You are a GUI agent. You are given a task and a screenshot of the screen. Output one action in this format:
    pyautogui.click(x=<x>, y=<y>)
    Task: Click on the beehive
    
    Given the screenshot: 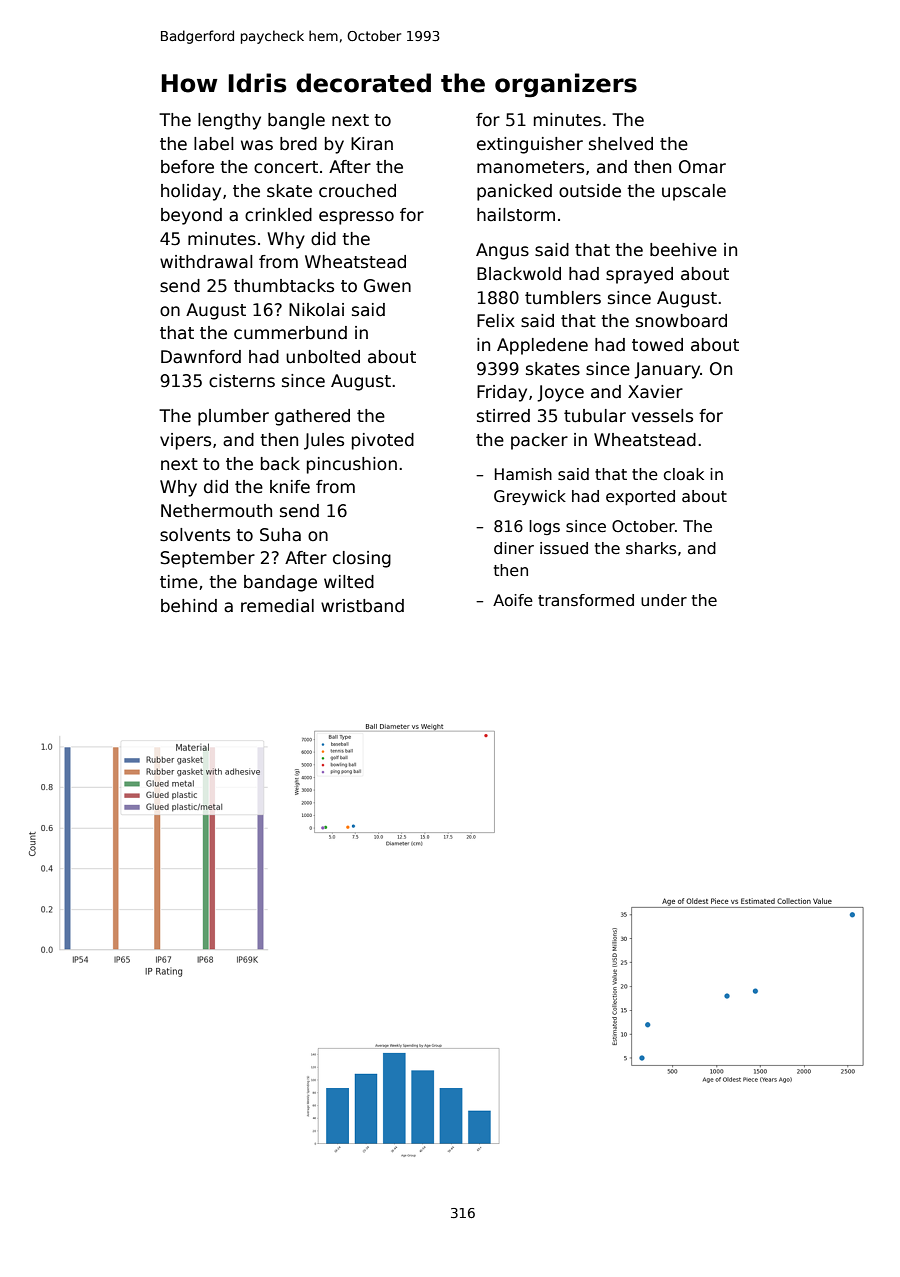 What is the action you would take?
    pyautogui.click(x=683, y=250)
